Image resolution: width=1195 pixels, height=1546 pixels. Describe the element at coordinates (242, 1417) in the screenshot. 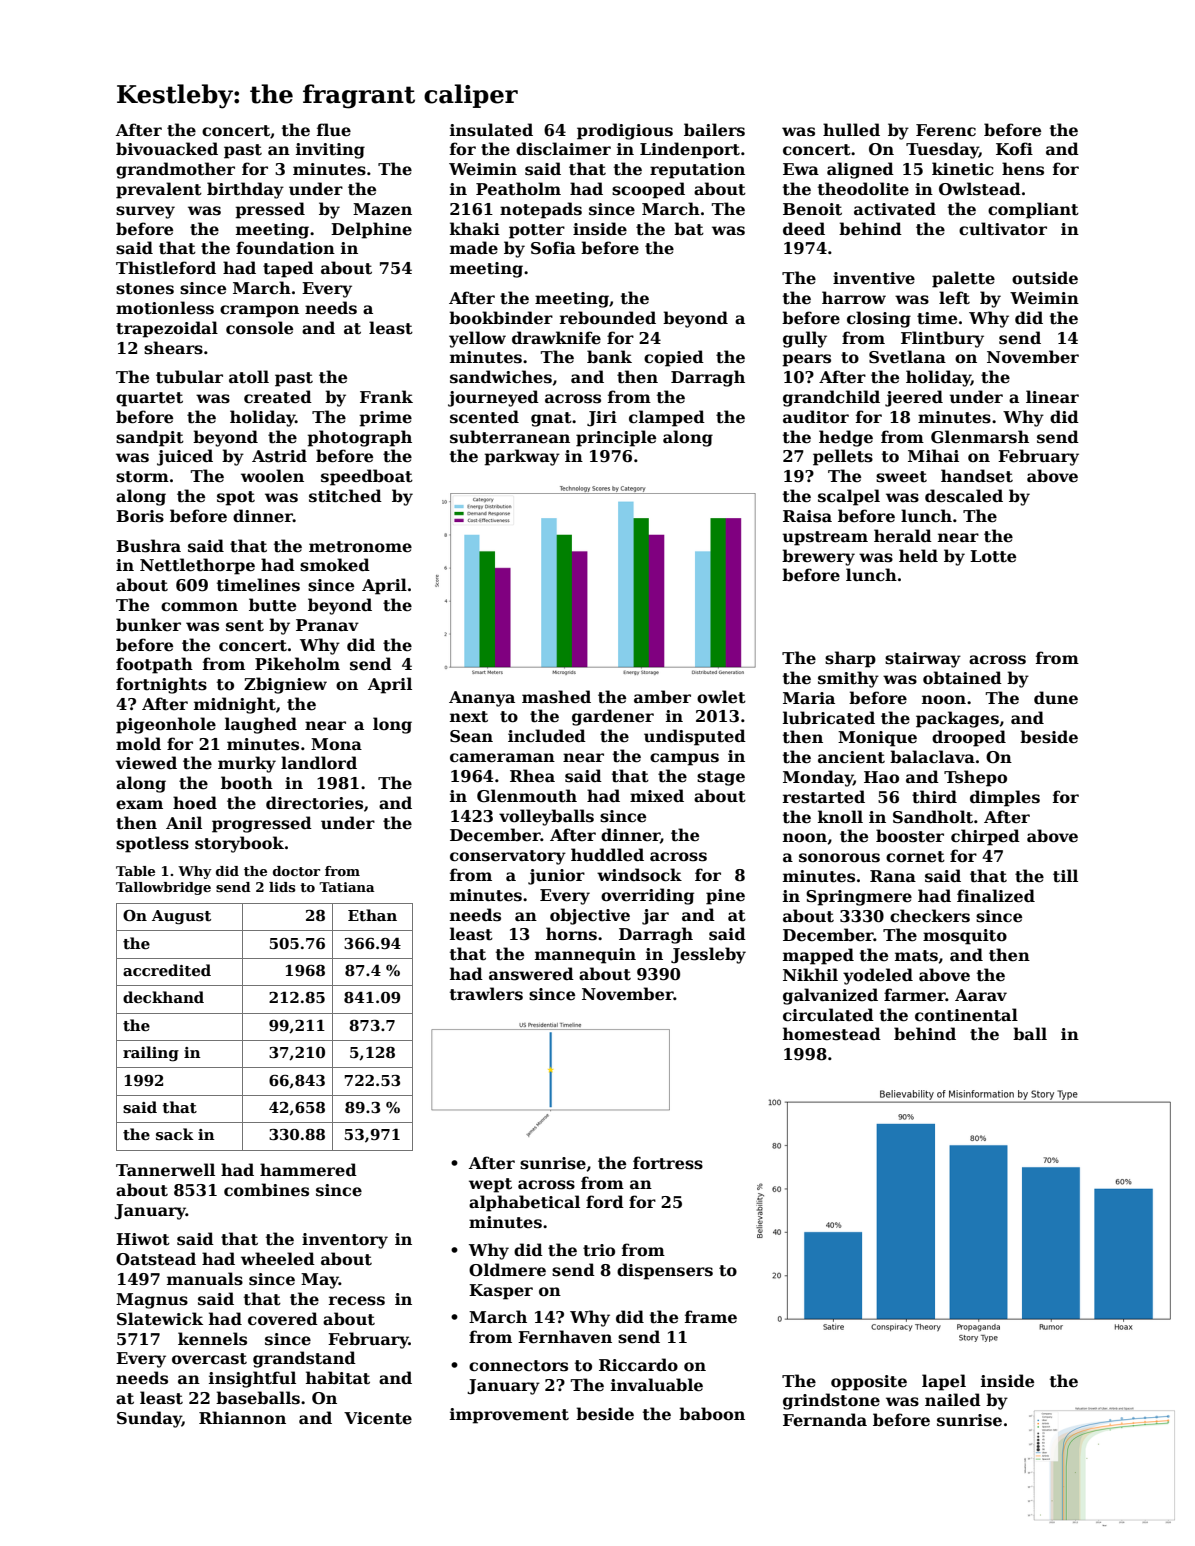

I see `Rhiannon` at that location.
